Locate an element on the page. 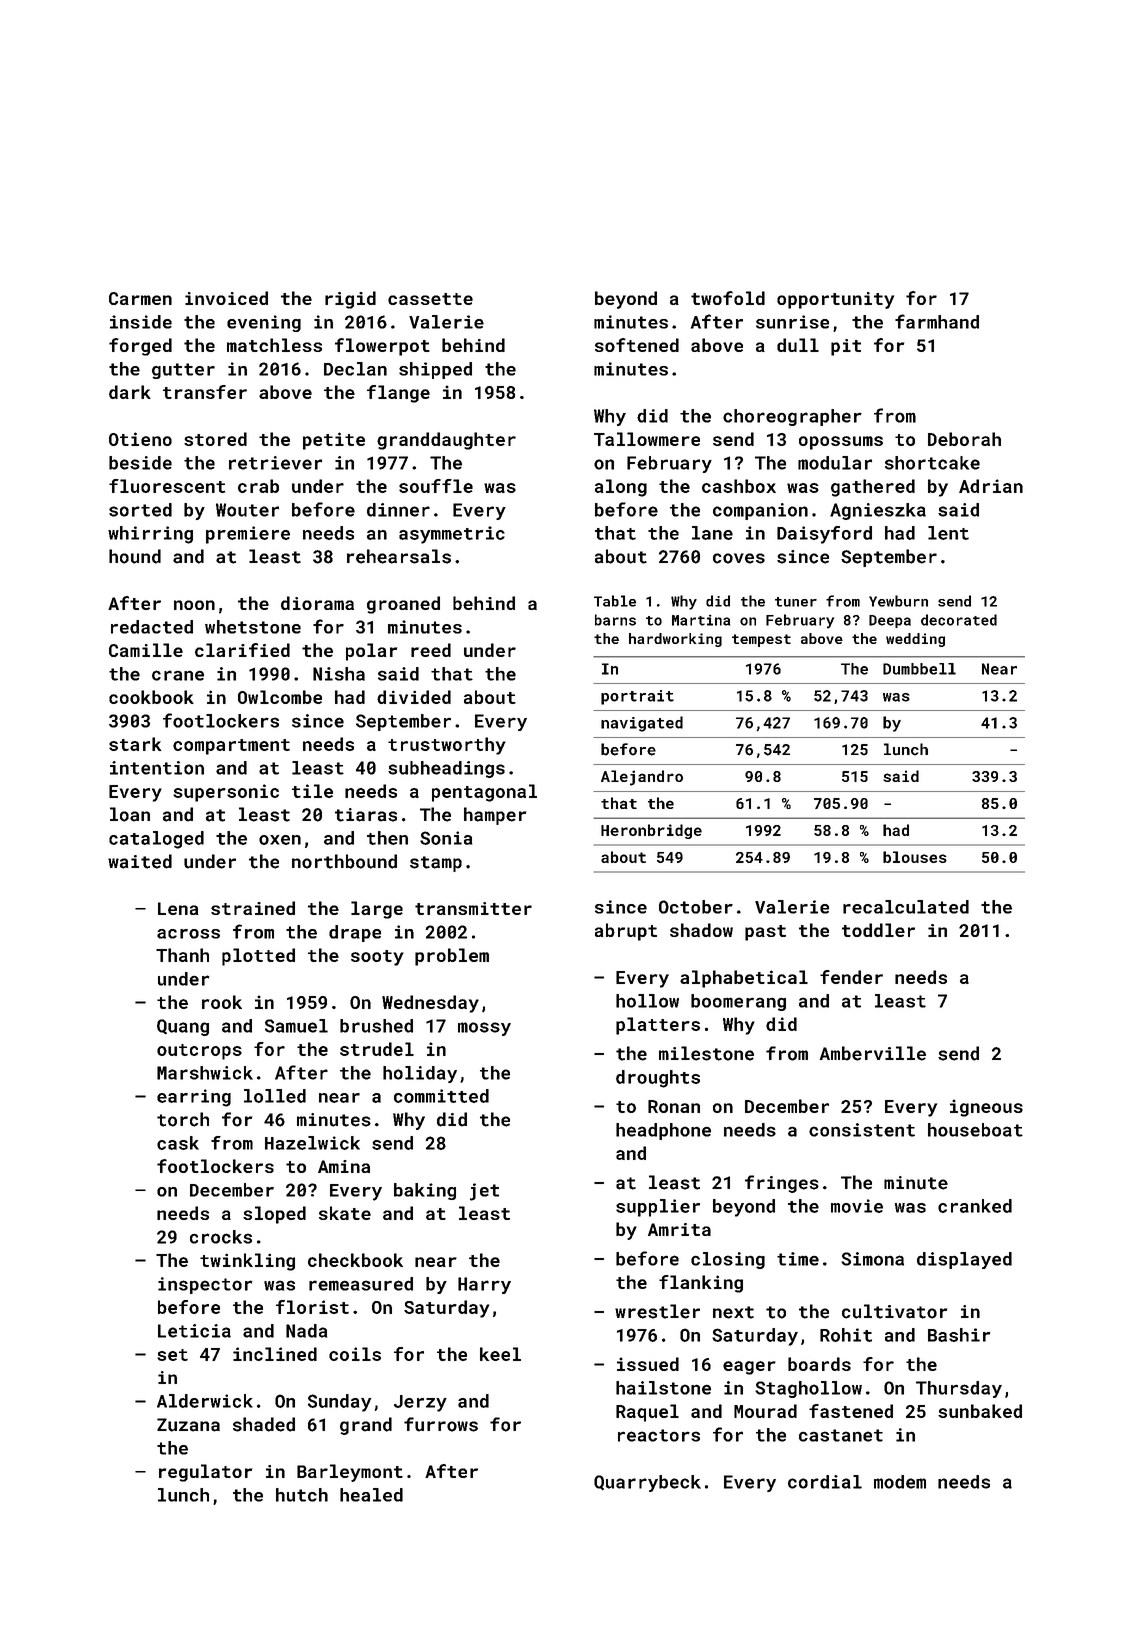 The image size is (1133, 1641). Leticia is located at coordinates (194, 1331).
